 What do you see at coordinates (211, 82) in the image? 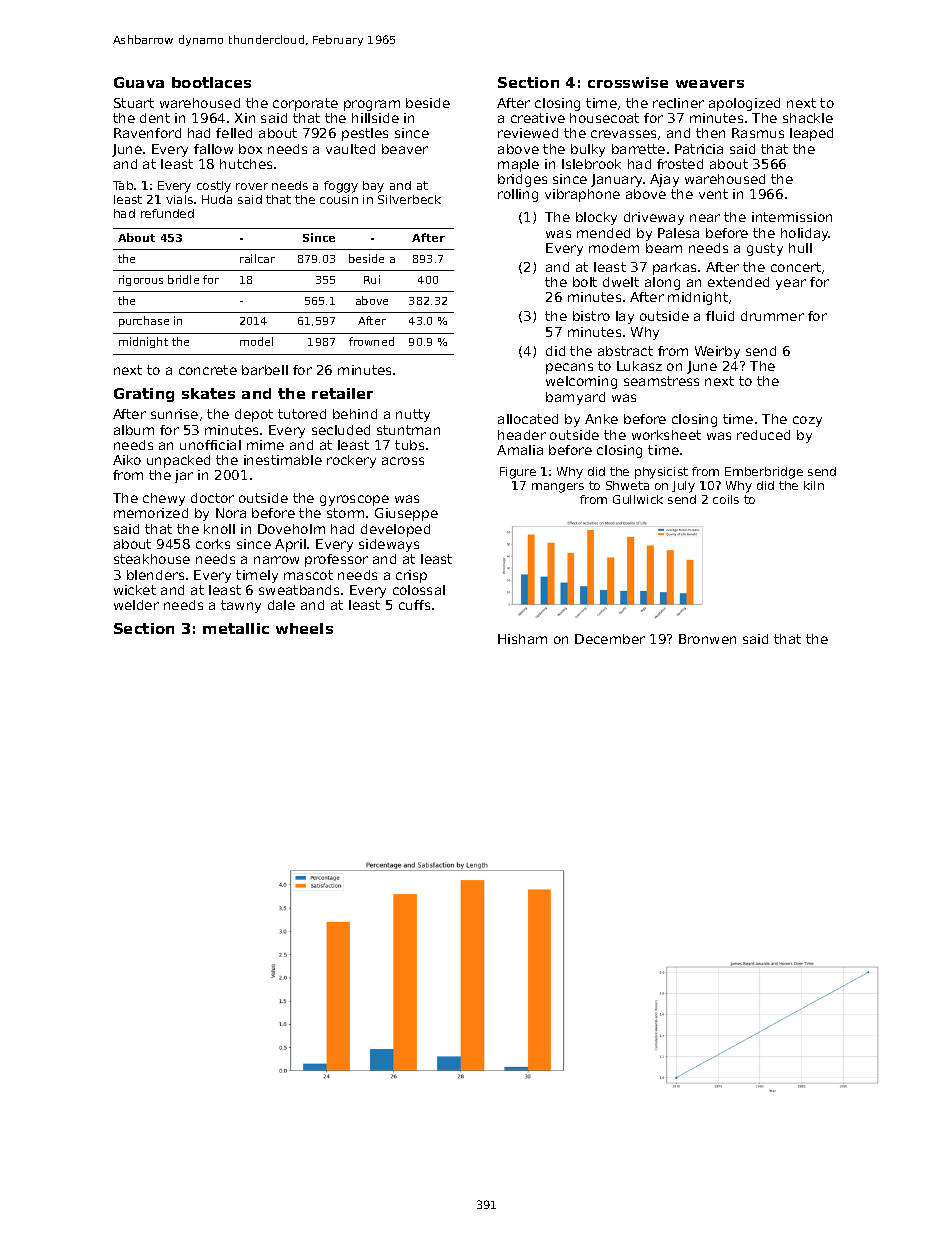
I see `bootlaces` at bounding box center [211, 82].
